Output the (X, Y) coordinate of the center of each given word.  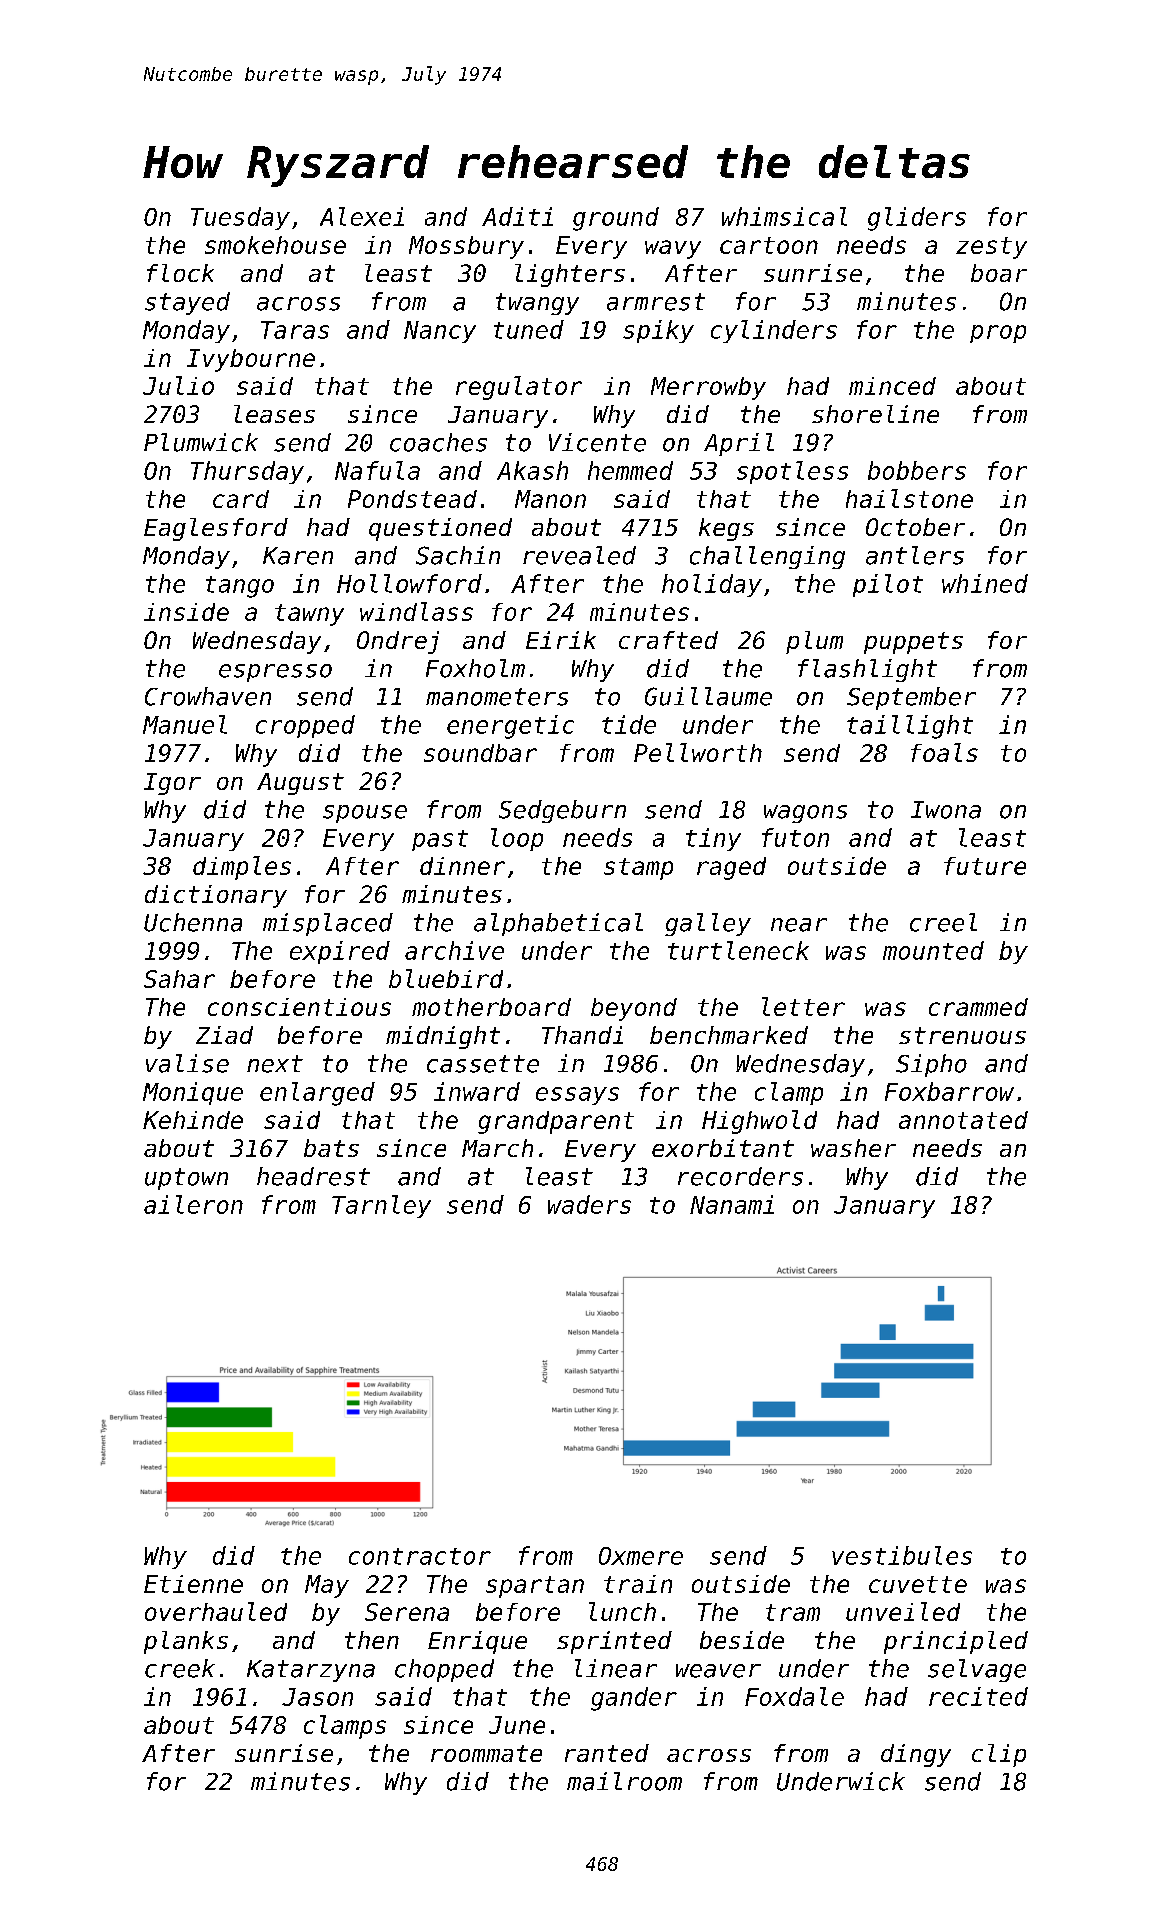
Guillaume (708, 696)
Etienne (193, 1584)
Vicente (597, 442)
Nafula (377, 470)
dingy (916, 1755)
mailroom (624, 1781)
